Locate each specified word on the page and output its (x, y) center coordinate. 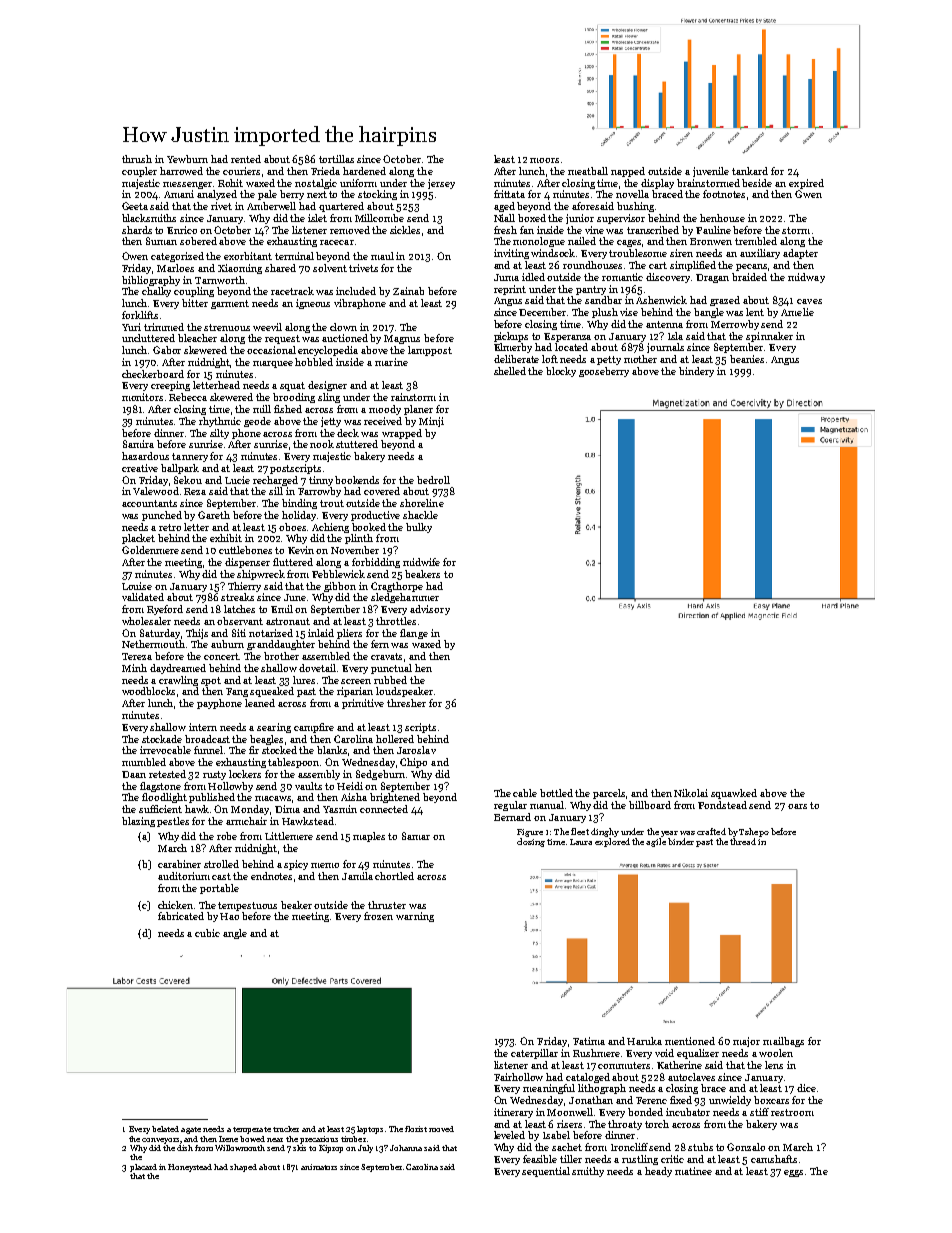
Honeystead (190, 1168)
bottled (556, 793)
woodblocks (148, 691)
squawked (734, 794)
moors (544, 160)
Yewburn (187, 159)
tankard (750, 171)
